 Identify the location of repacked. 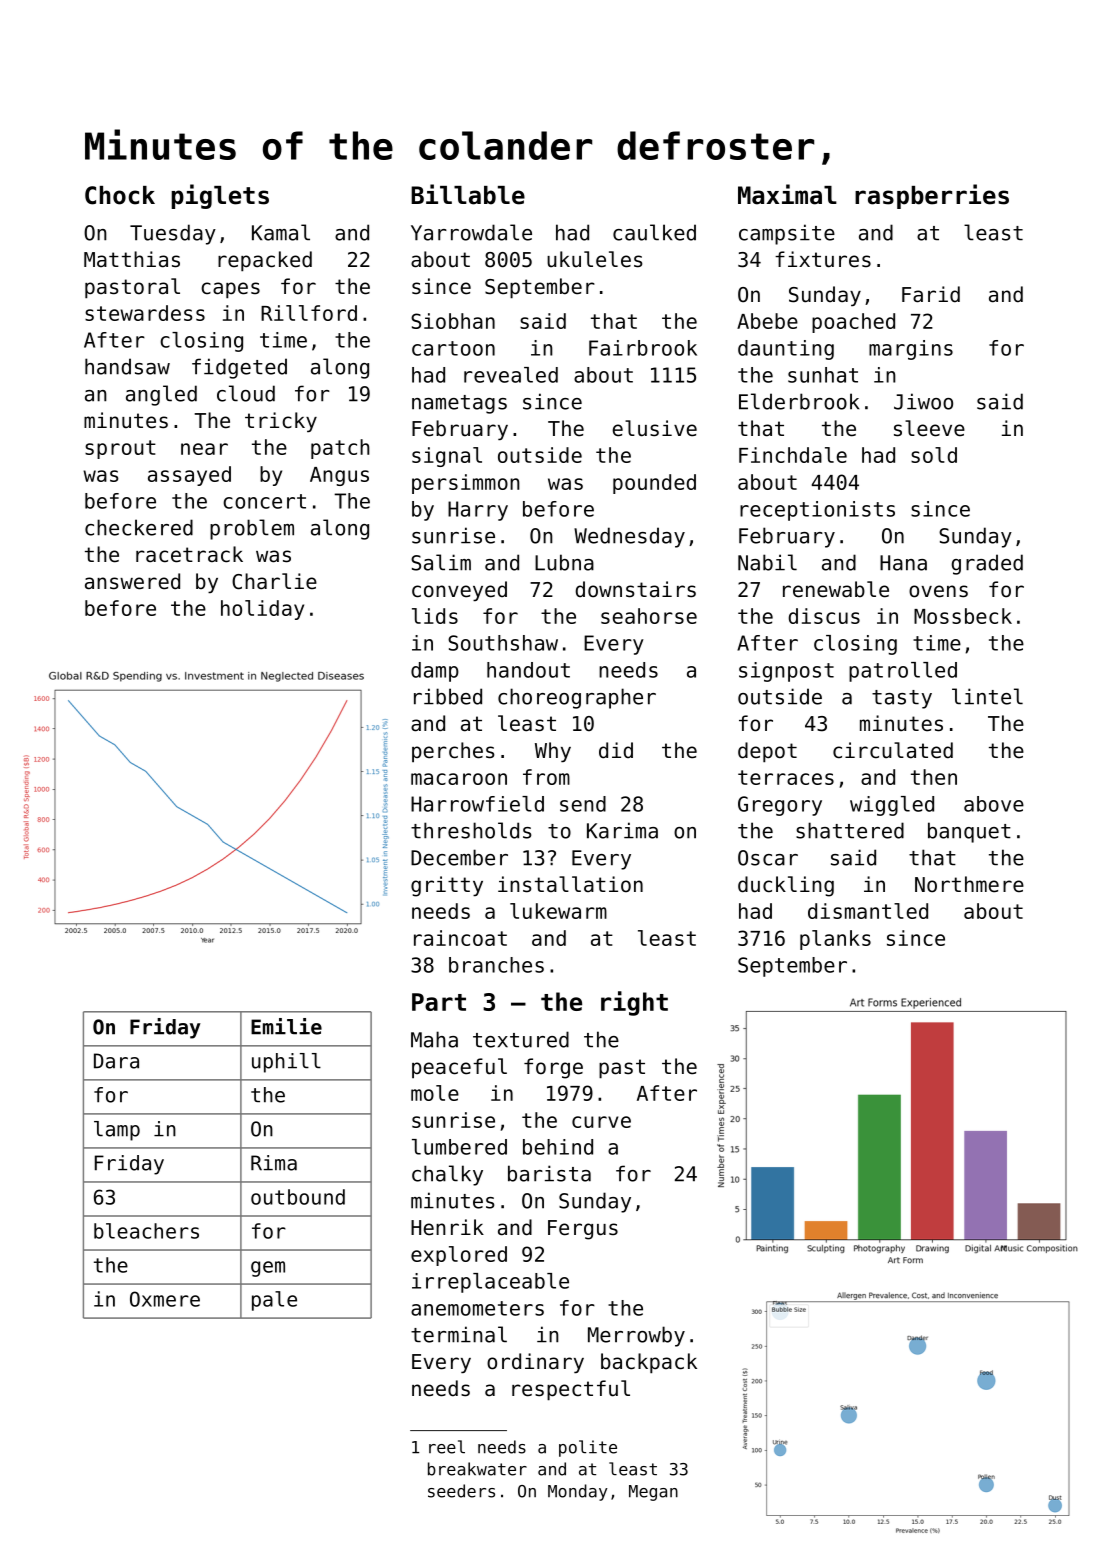
(265, 261).
